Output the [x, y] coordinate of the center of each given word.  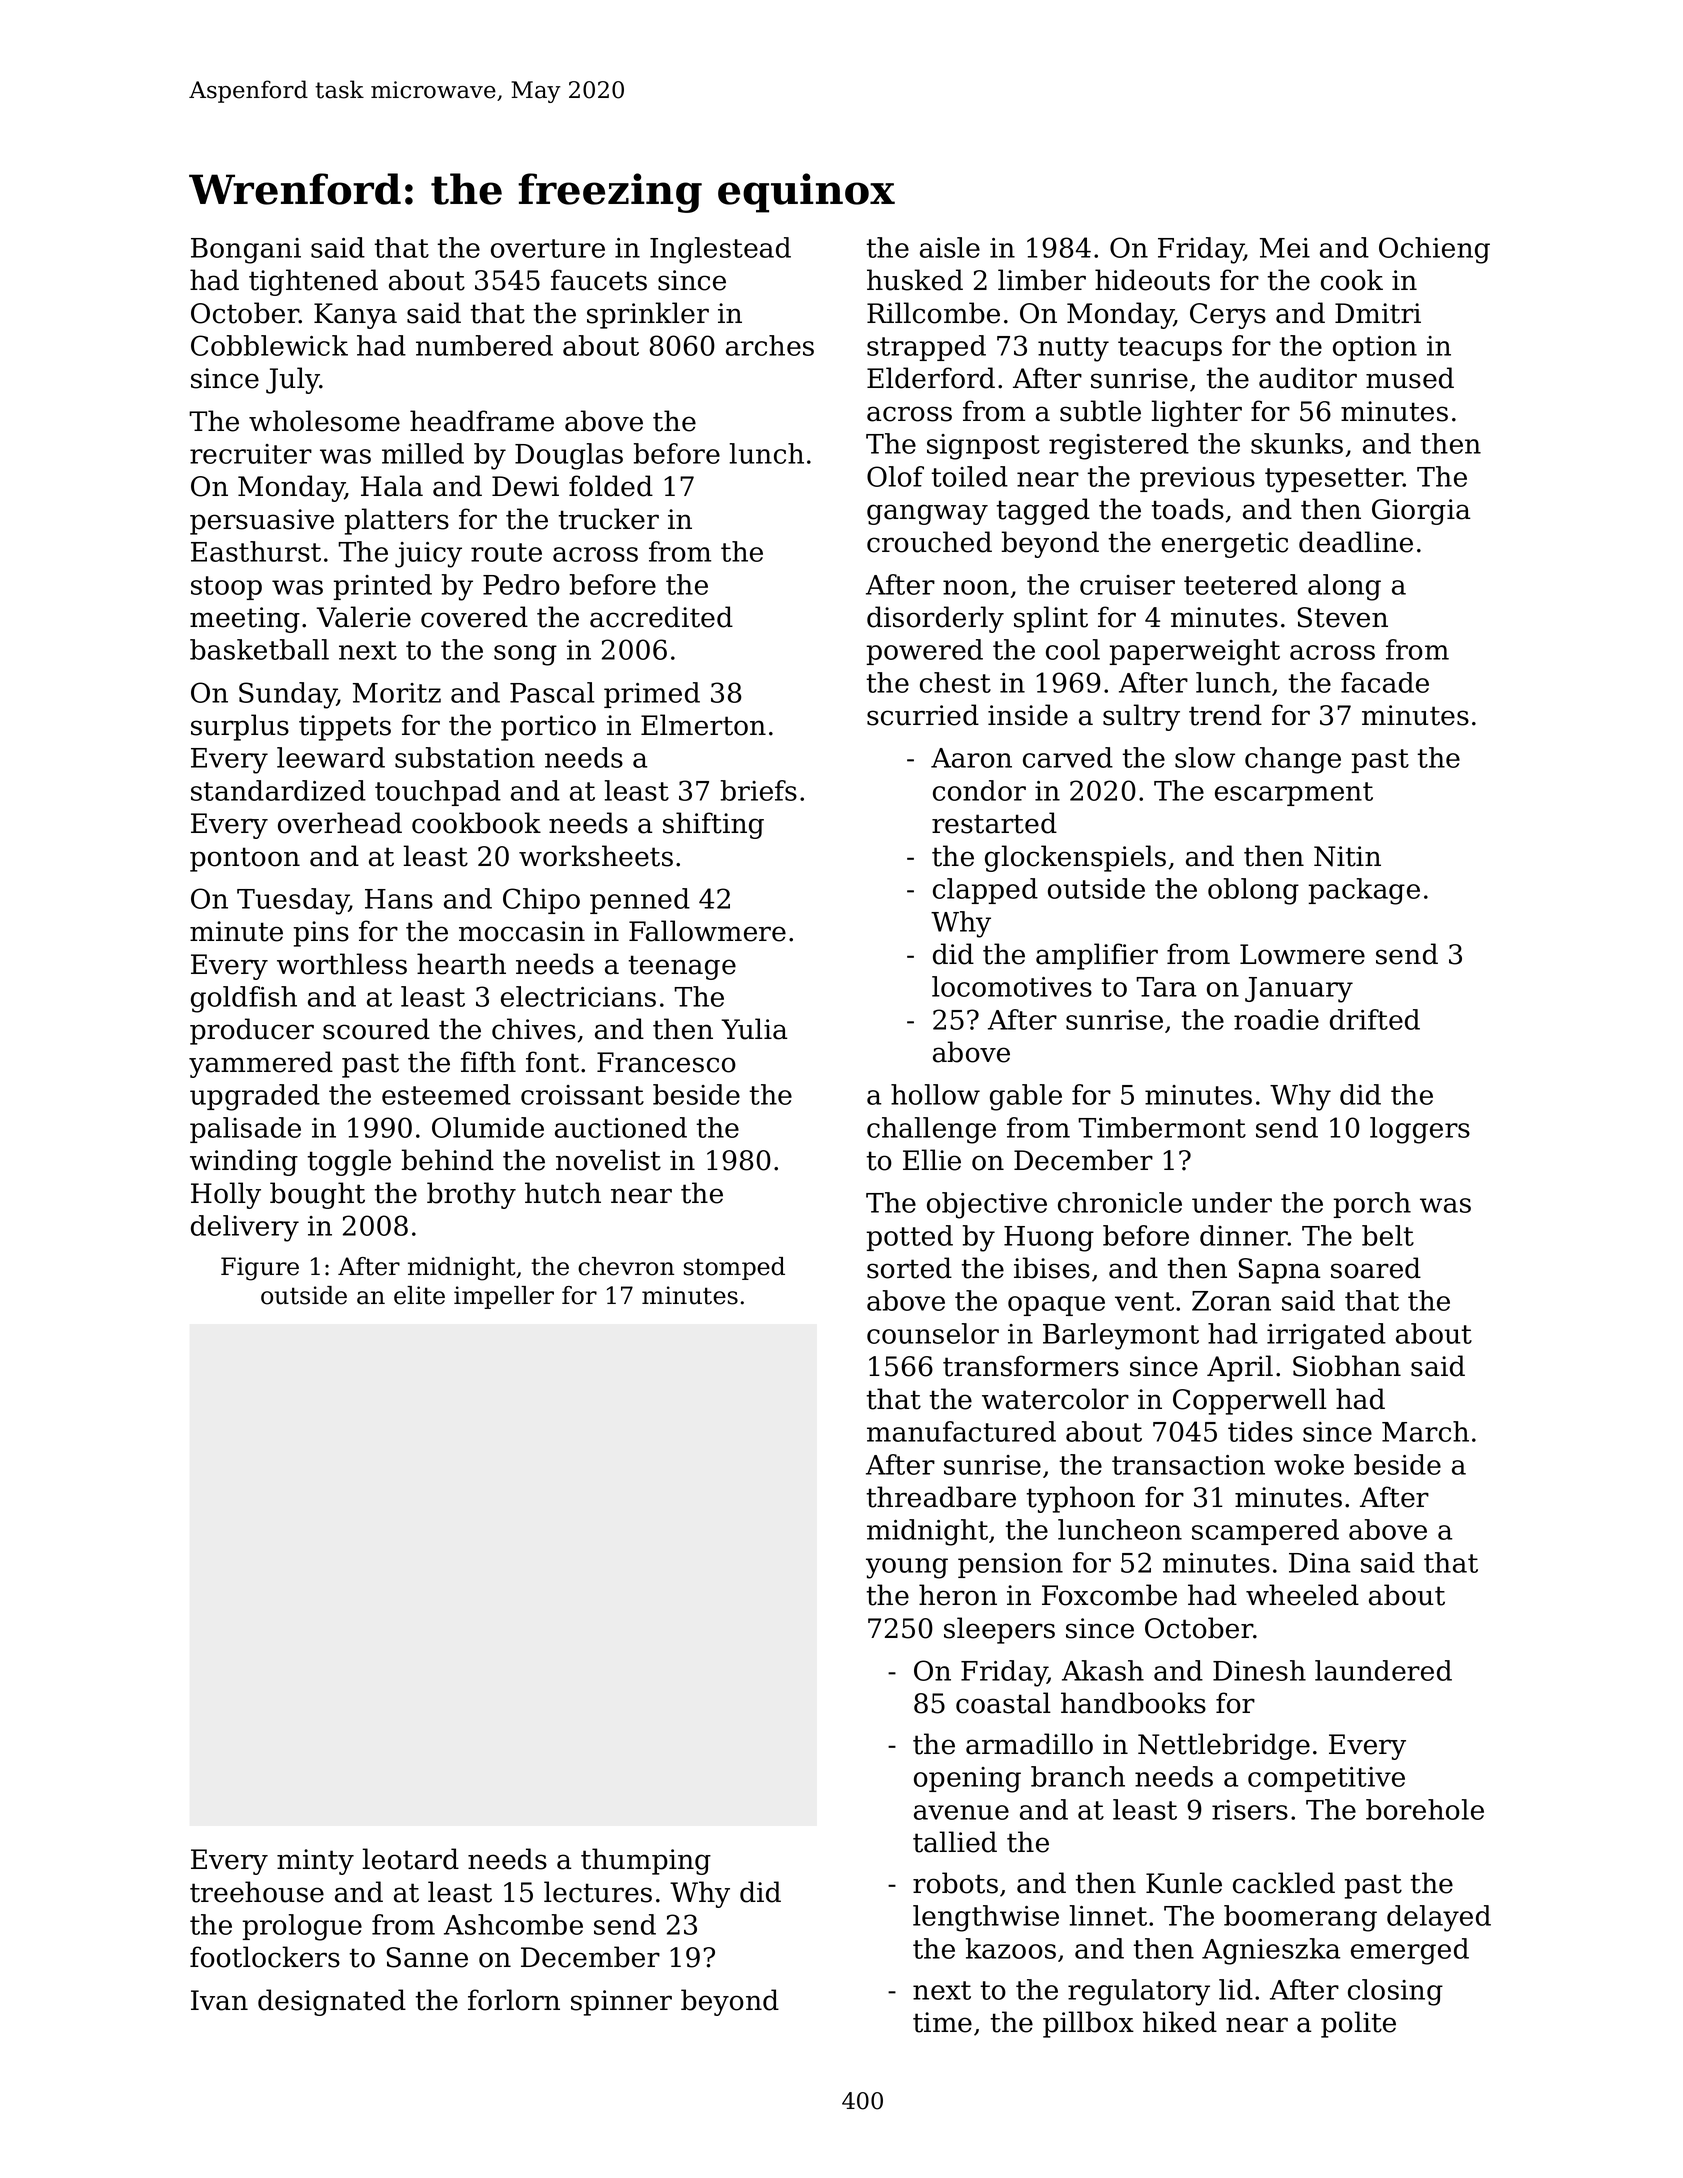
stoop [226, 588]
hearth [461, 964]
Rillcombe [933, 313]
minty [315, 1862]
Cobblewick [269, 345]
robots [955, 1883]
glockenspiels [1075, 858]
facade [1385, 682]
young [907, 1568]
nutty [1073, 349]
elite [419, 1295]
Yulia [754, 1029]
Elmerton [703, 725]
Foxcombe [1109, 1595]
